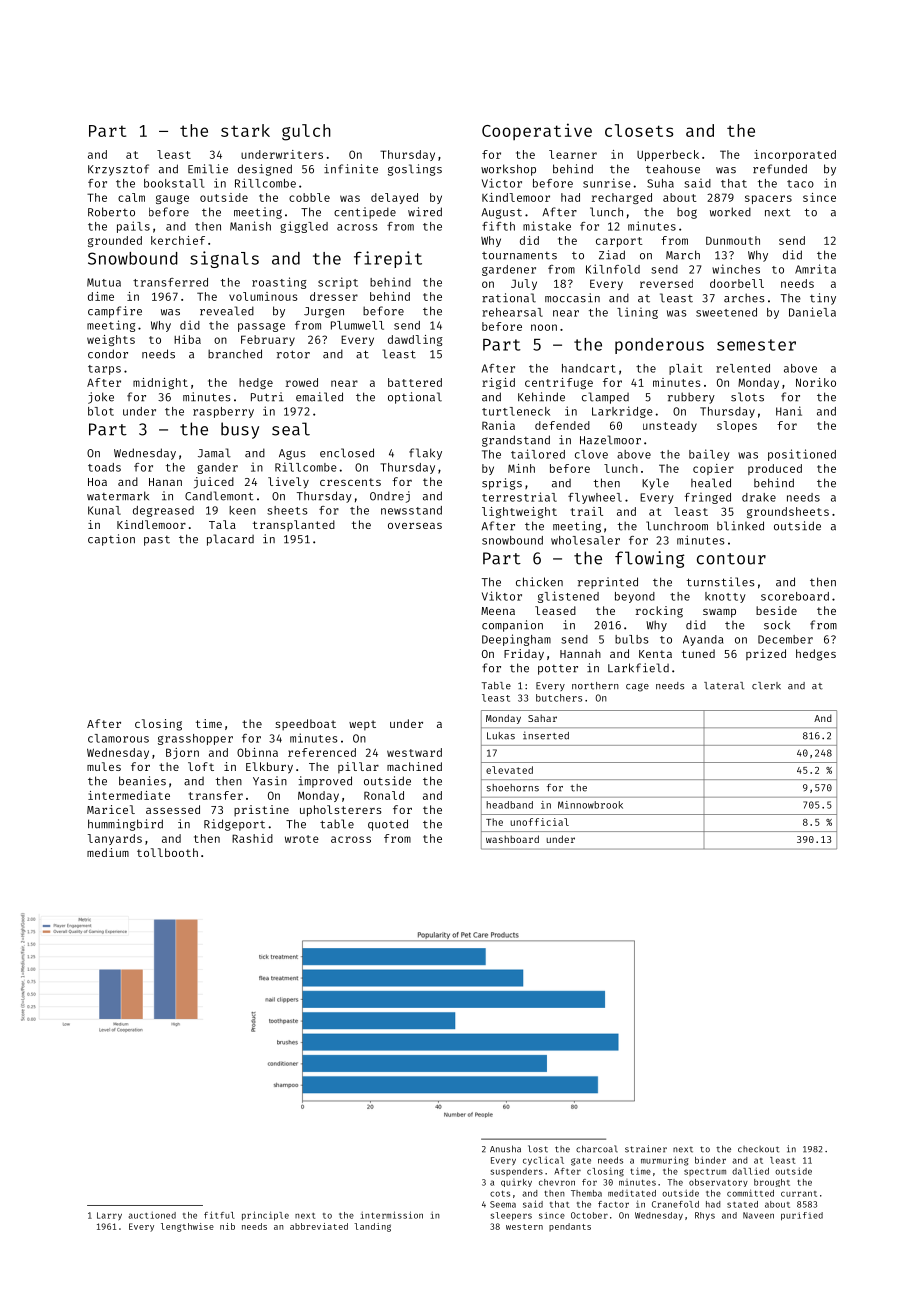 This page has width=924, height=1308. Describe the element at coordinates (167, 852) in the page. I see `tollbooth` at that location.
